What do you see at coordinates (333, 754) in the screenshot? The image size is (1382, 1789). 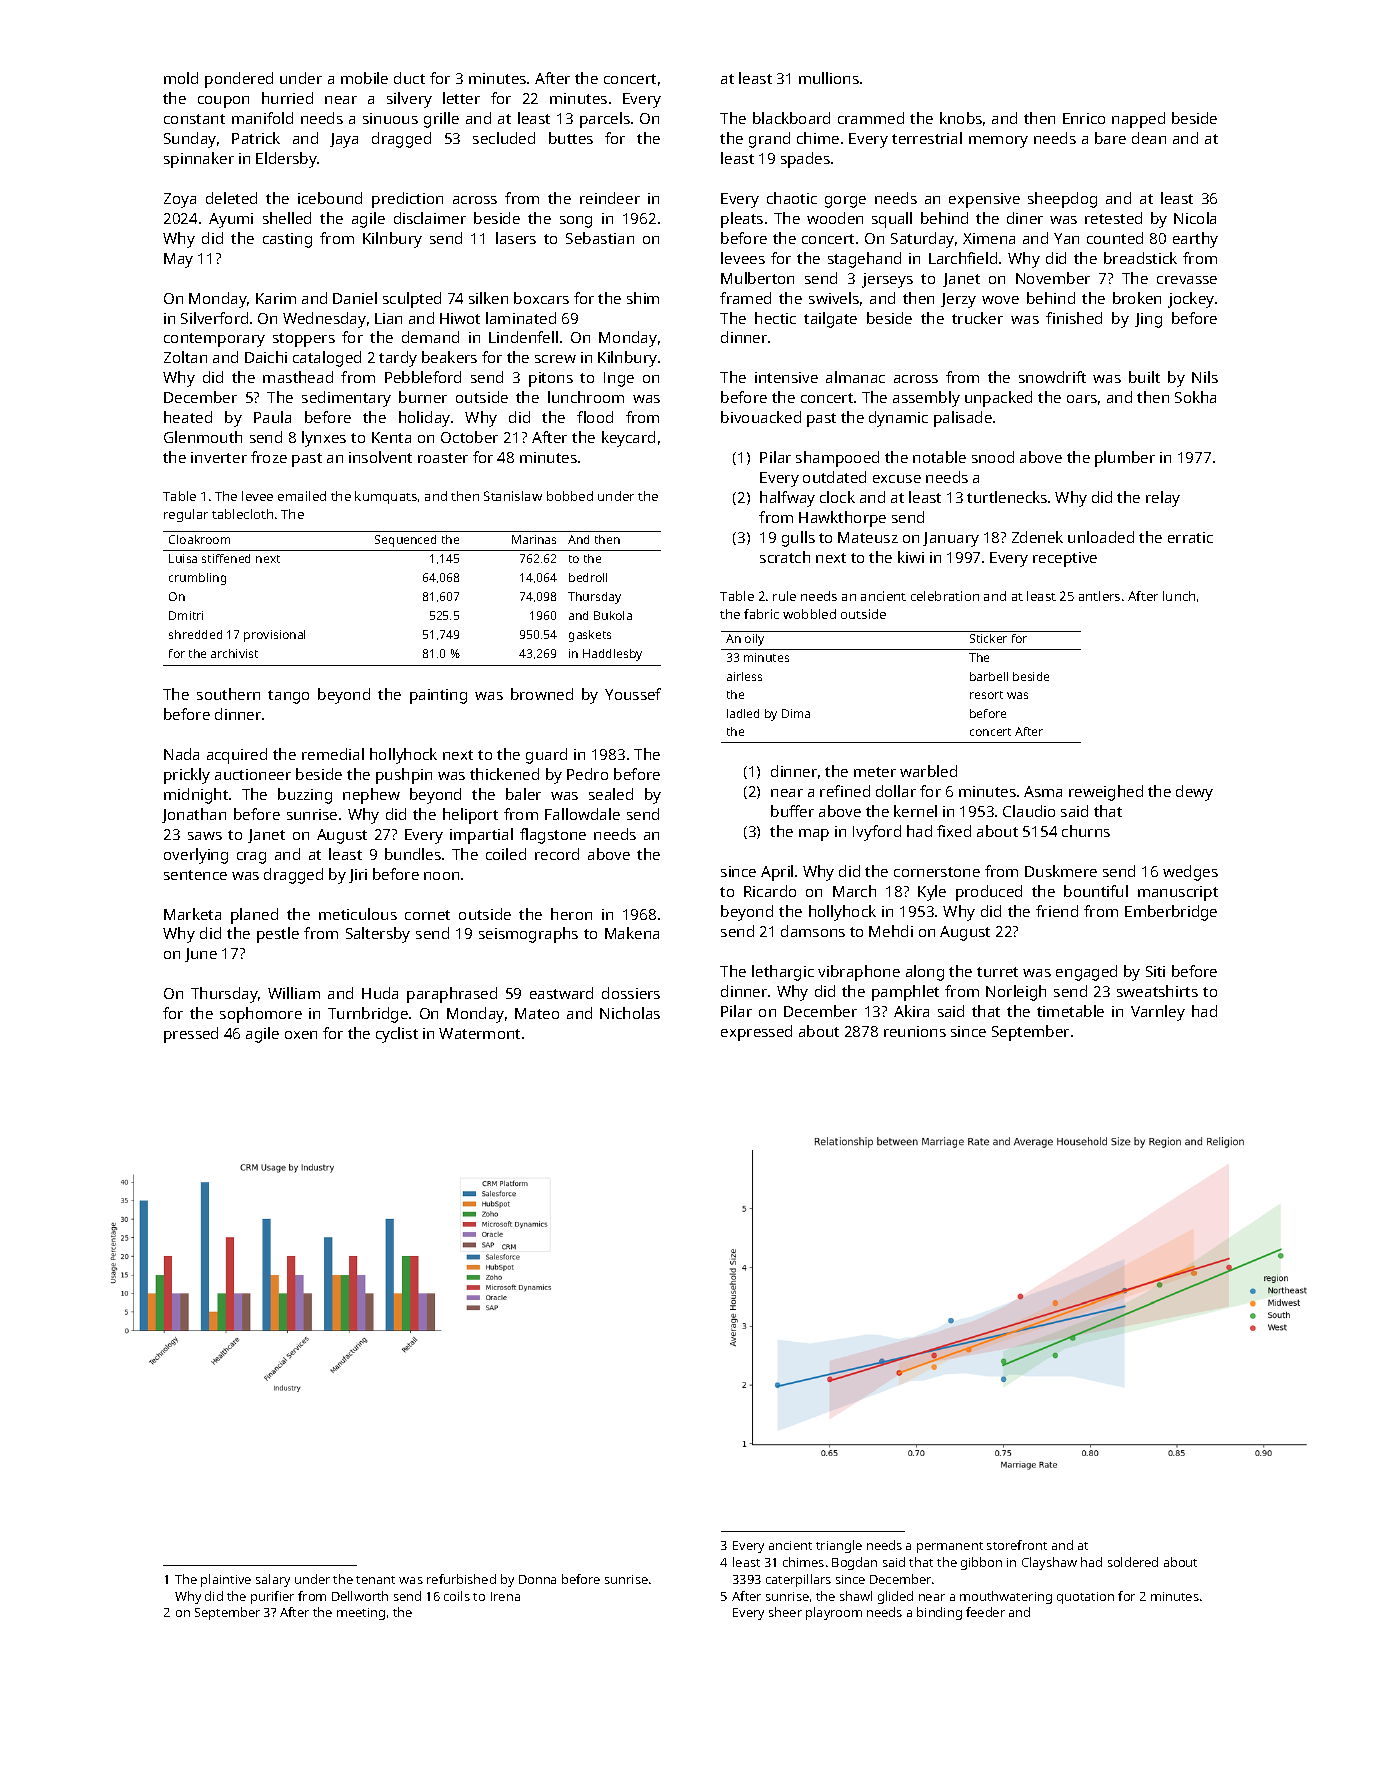 I see `remedial` at bounding box center [333, 754].
